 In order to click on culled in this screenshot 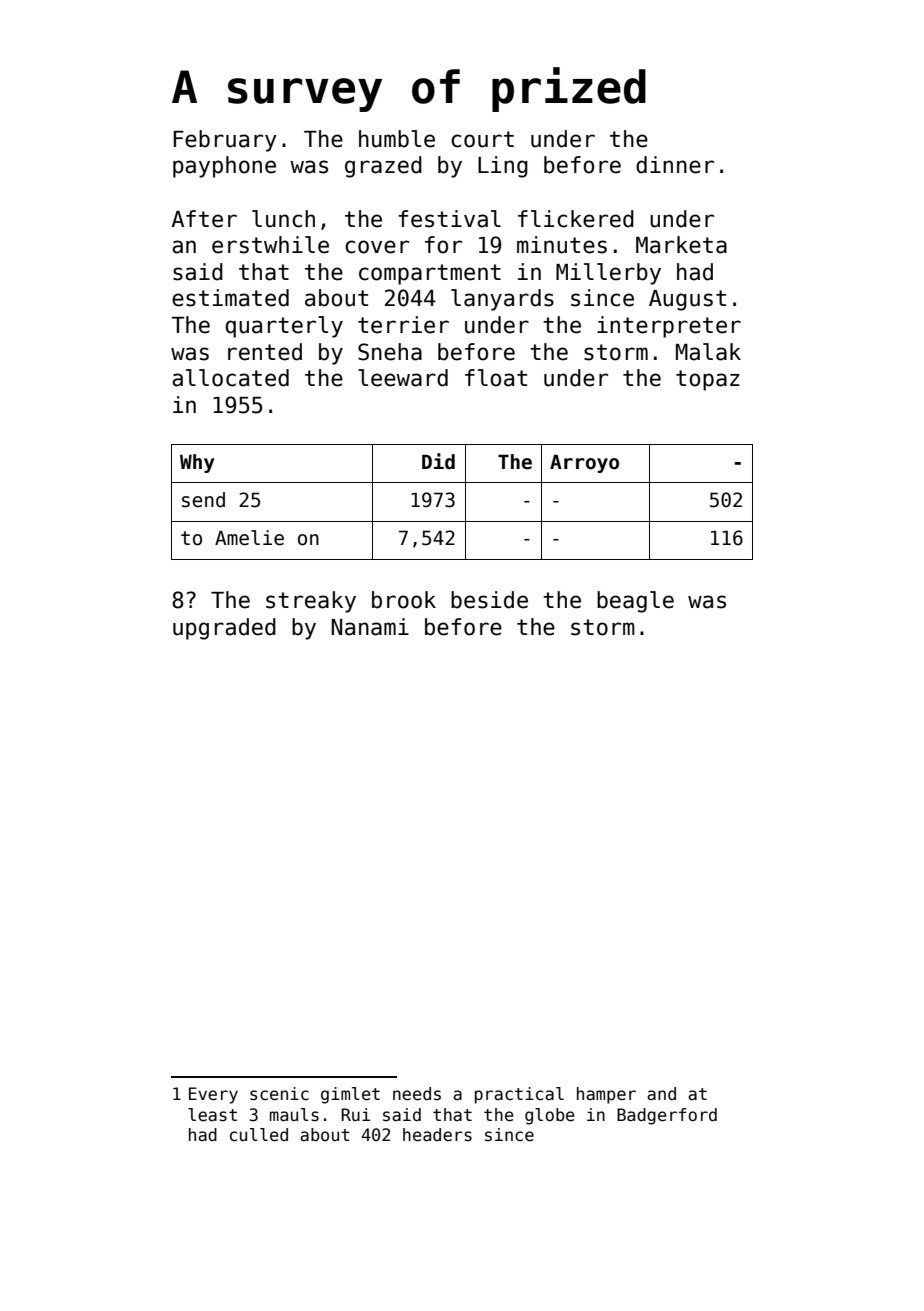, I will do `click(259, 1135)`.
